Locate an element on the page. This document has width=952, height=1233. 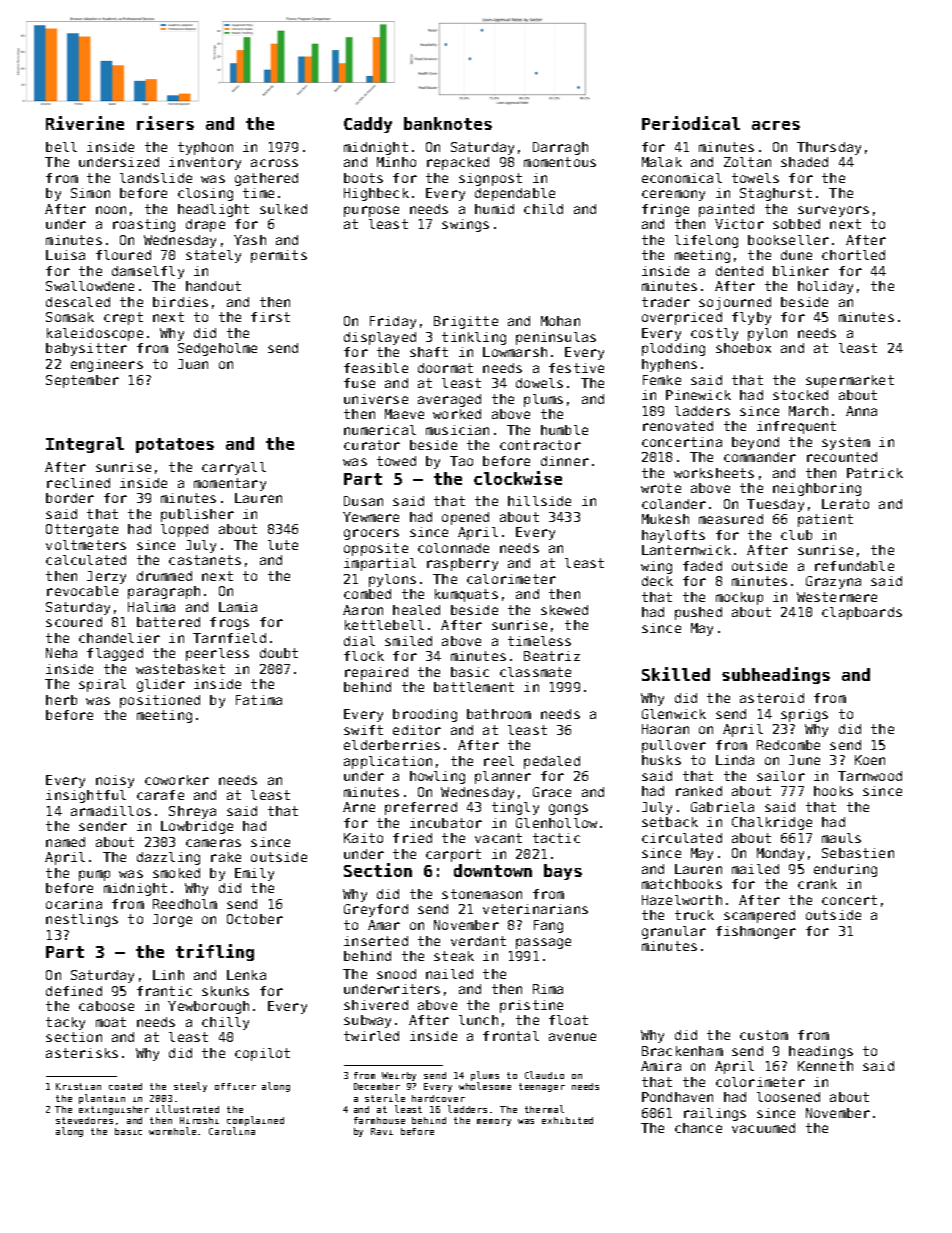
dune is located at coordinates (796, 255).
